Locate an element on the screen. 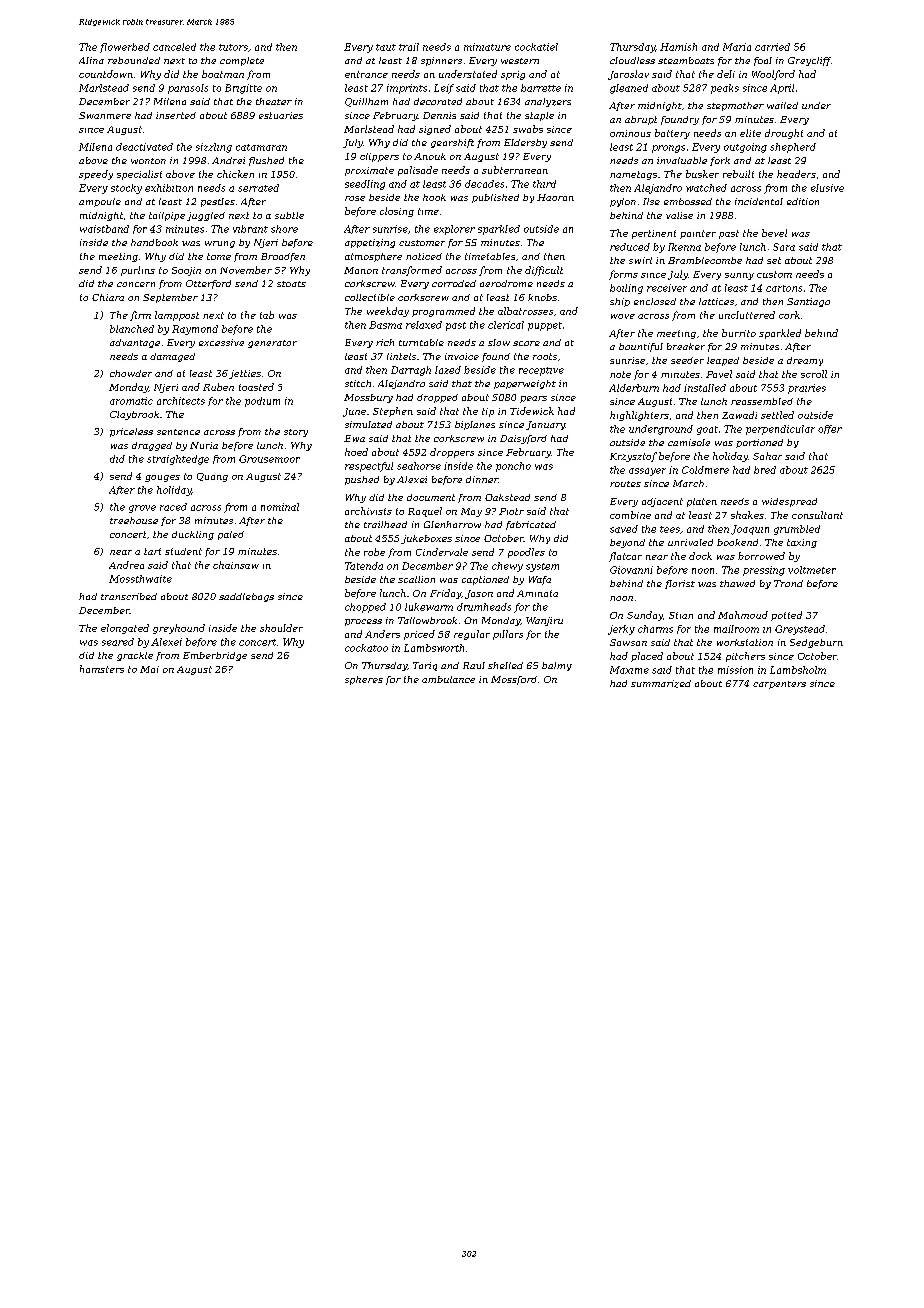 This screenshot has width=924, height=1308. Maria is located at coordinates (737, 47).
